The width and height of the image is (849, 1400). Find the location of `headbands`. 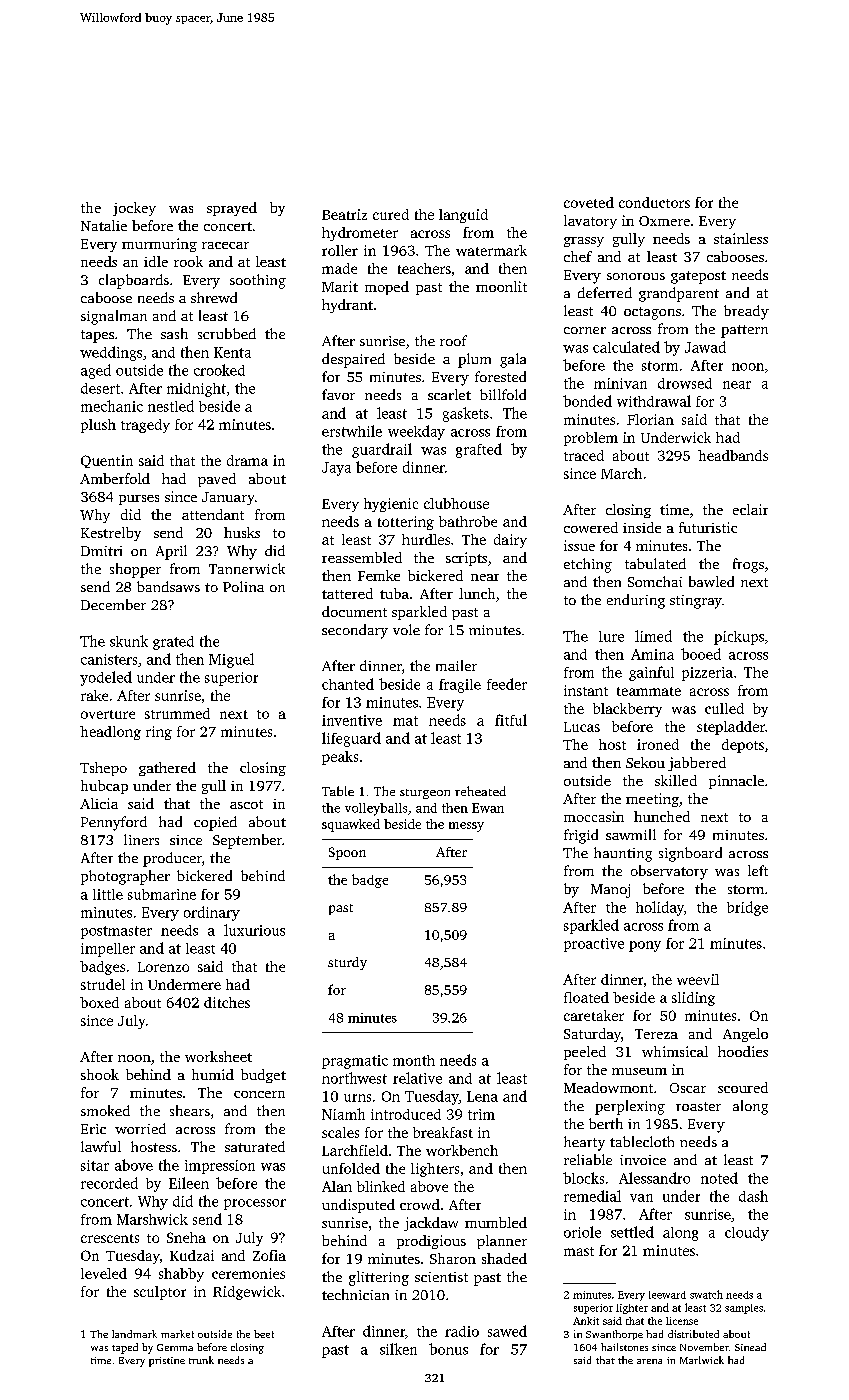

headbands is located at coordinates (733, 455).
